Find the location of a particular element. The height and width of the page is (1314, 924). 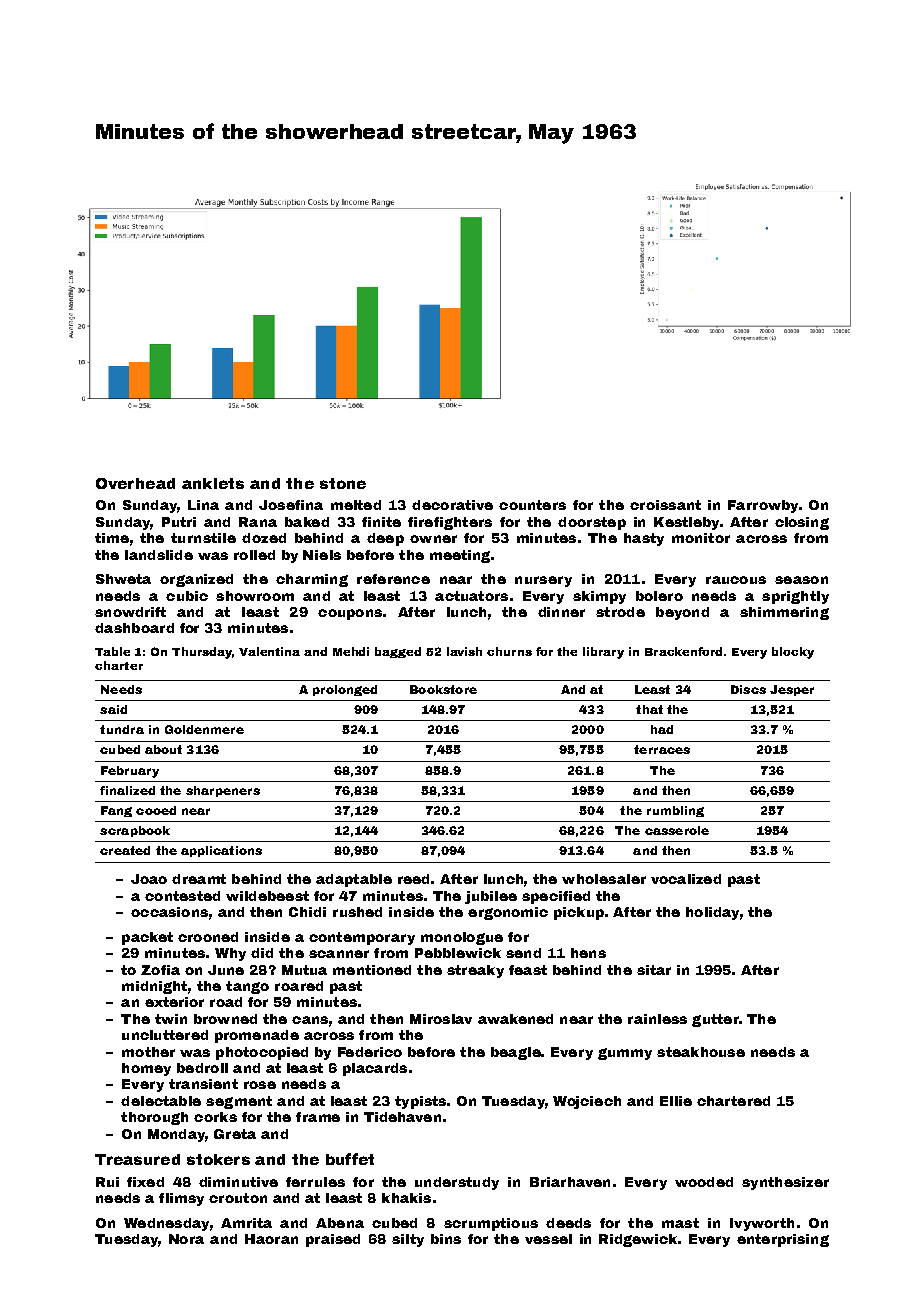

bolero is located at coordinates (659, 596).
